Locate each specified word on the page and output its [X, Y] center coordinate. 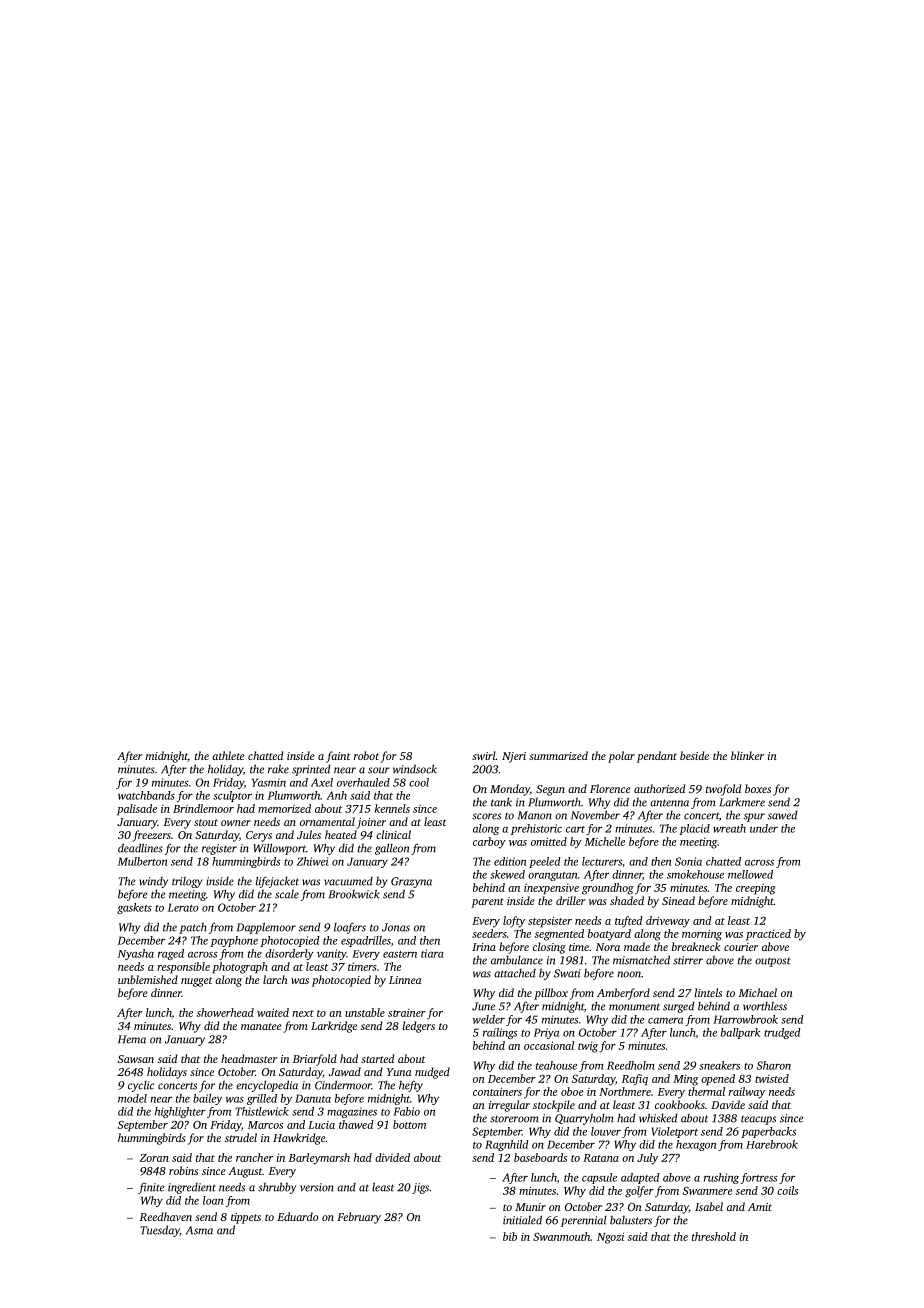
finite [151, 1188]
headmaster [249, 1058]
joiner [371, 823]
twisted [772, 1078]
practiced [768, 935]
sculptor [232, 796]
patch [193, 928]
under [764, 828]
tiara [432, 953]
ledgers [419, 1027]
